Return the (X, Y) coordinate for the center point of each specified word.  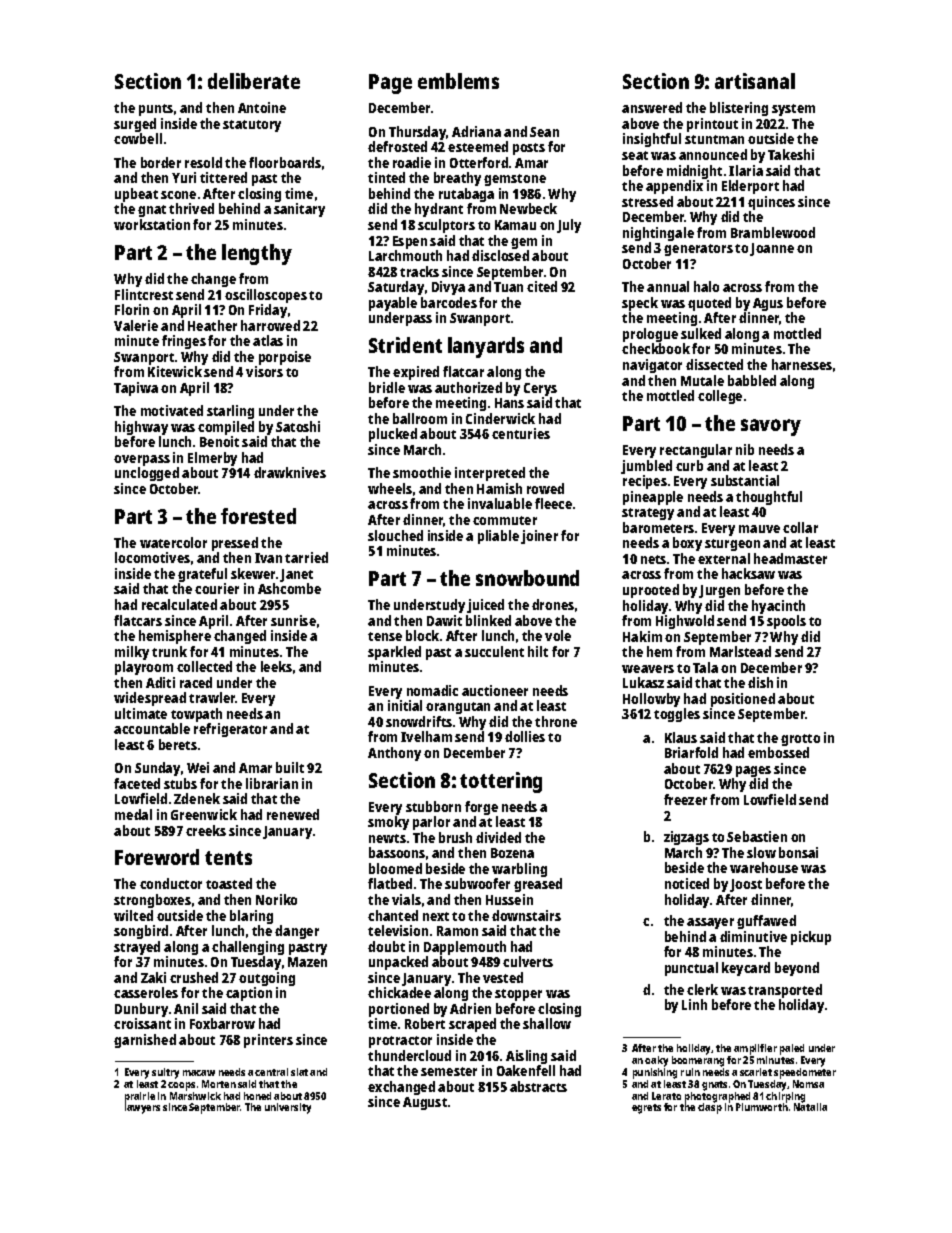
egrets (646, 1109)
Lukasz (643, 682)
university (288, 1108)
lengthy (257, 254)
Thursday (417, 133)
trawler (212, 697)
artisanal (755, 81)
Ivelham (426, 736)
